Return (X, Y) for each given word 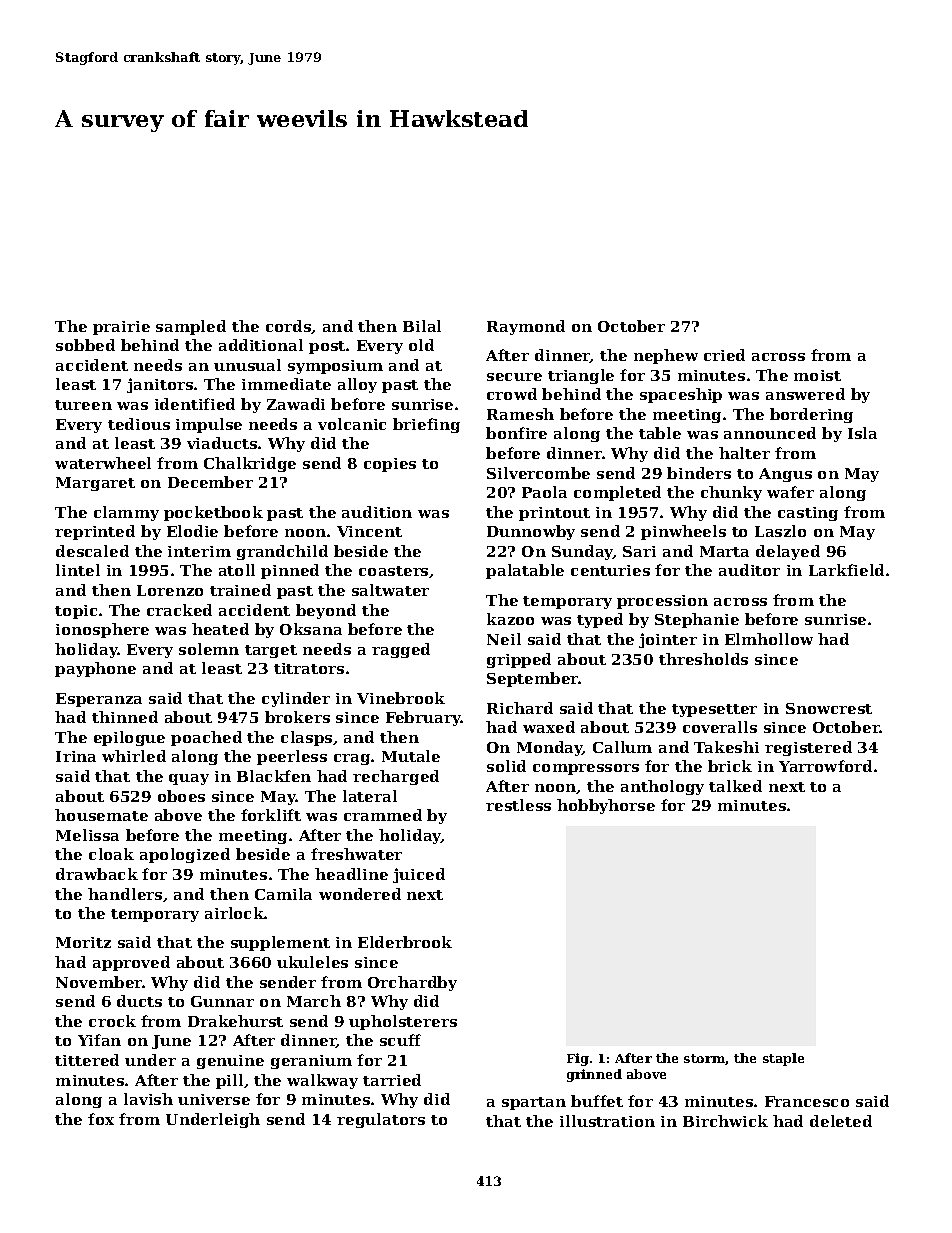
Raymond (526, 327)
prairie (121, 328)
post (327, 347)
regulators (381, 1120)
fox (101, 1119)
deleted (841, 1121)
